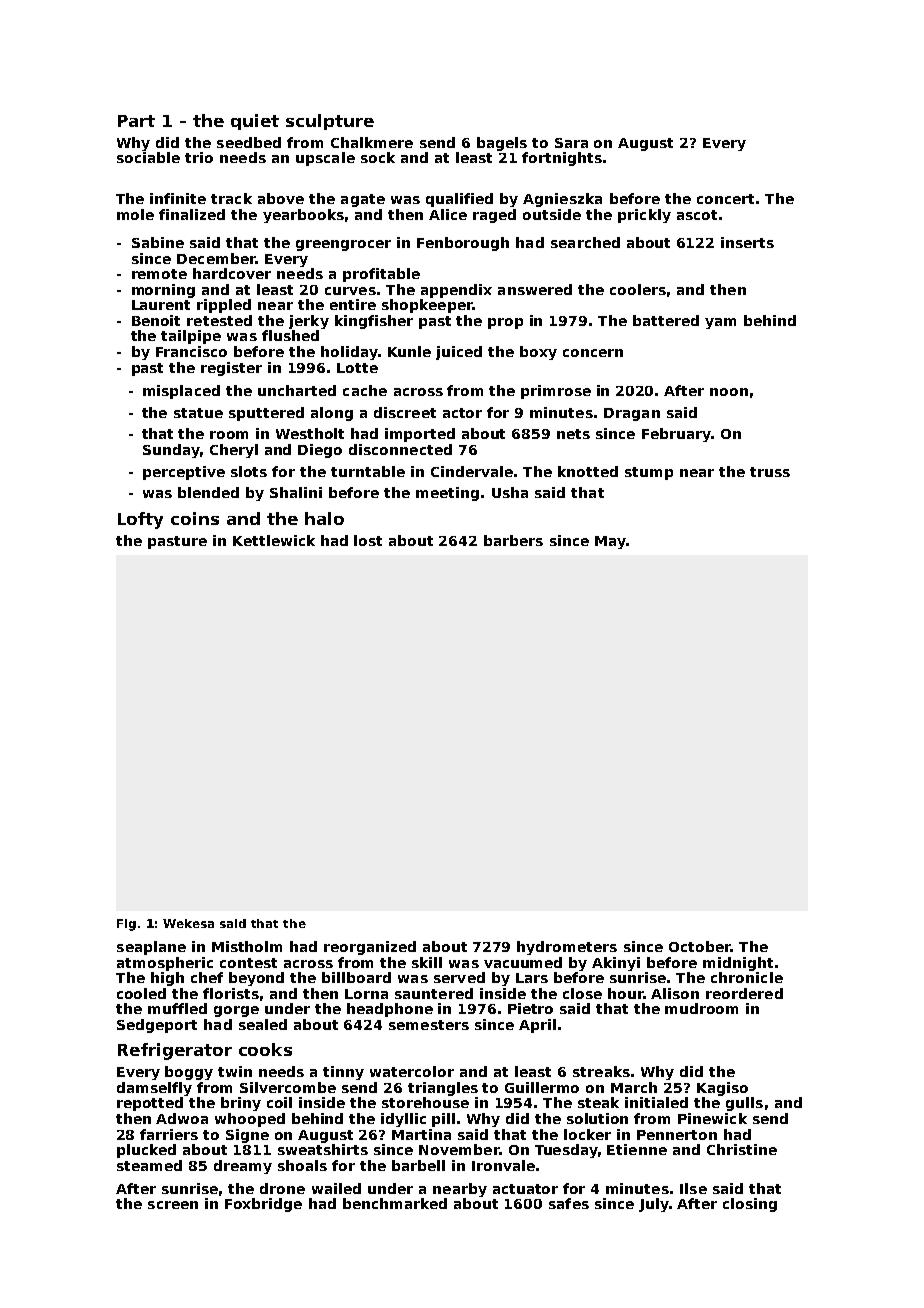 Image resolution: width=924 pixels, height=1308 pixels. Describe the element at coordinates (513, 540) in the image. I see `barbers` at that location.
